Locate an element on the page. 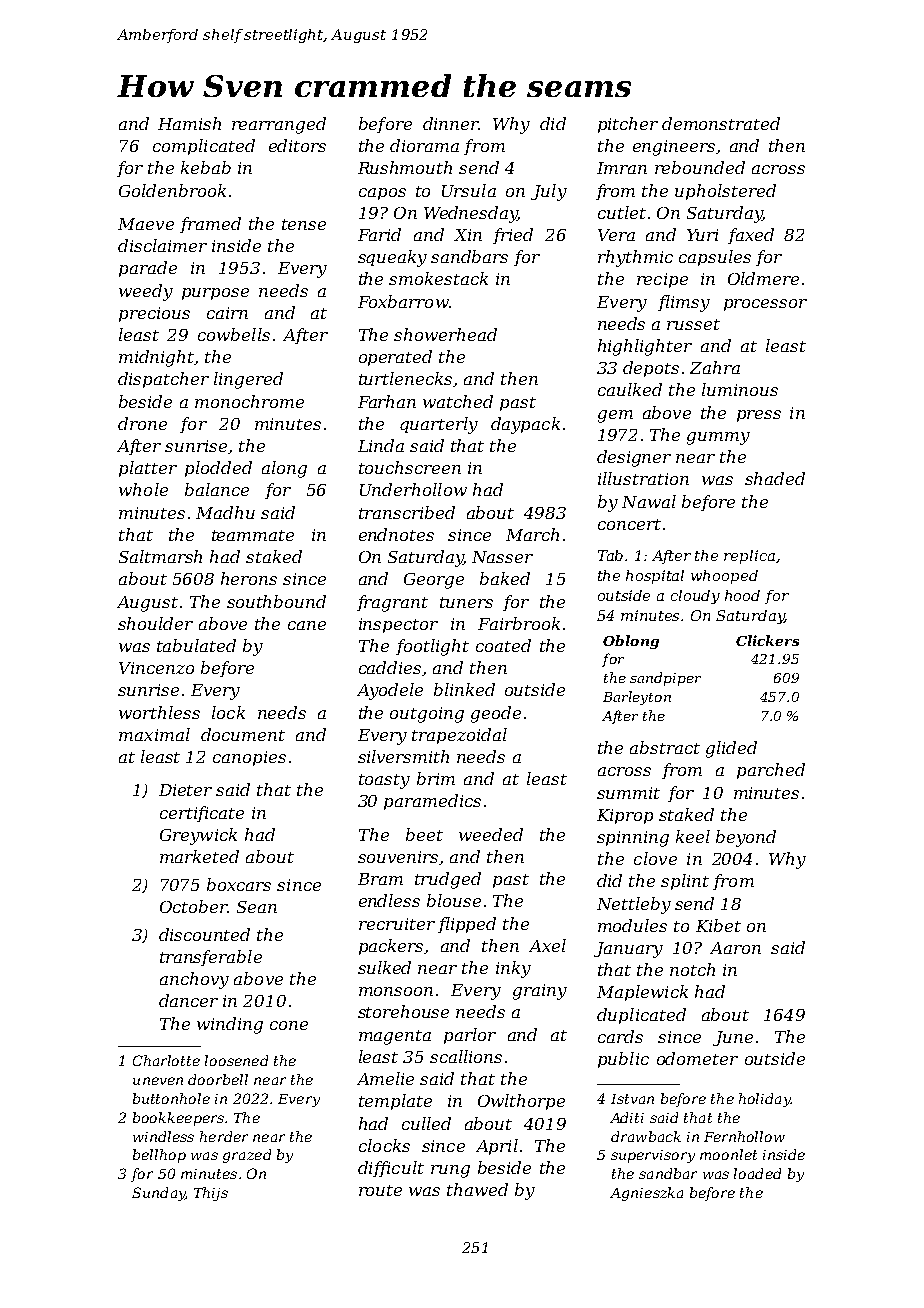 Image resolution: width=924 pixels, height=1308 pixels. along is located at coordinates (284, 469).
